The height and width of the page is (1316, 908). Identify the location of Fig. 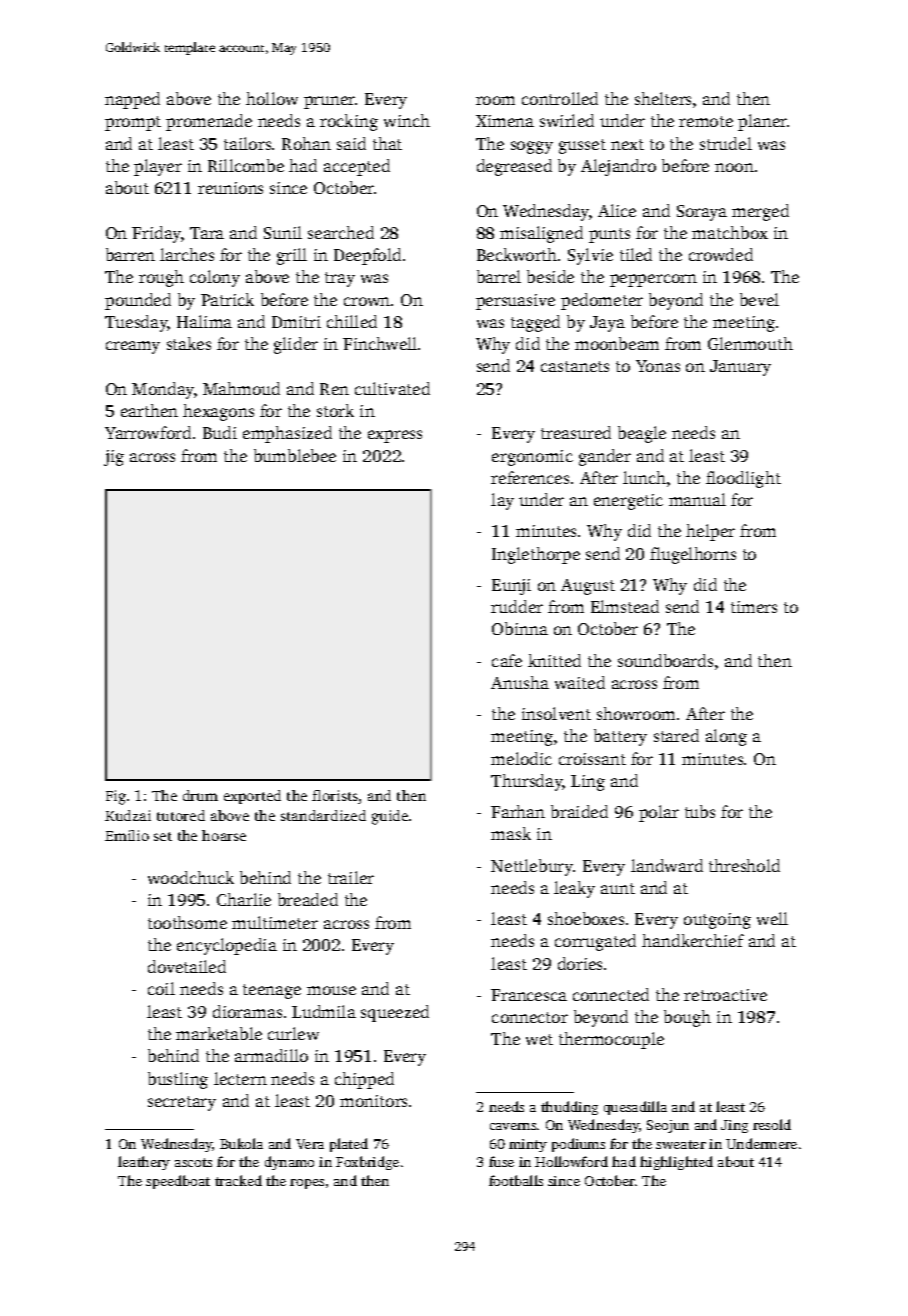
(116, 797).
